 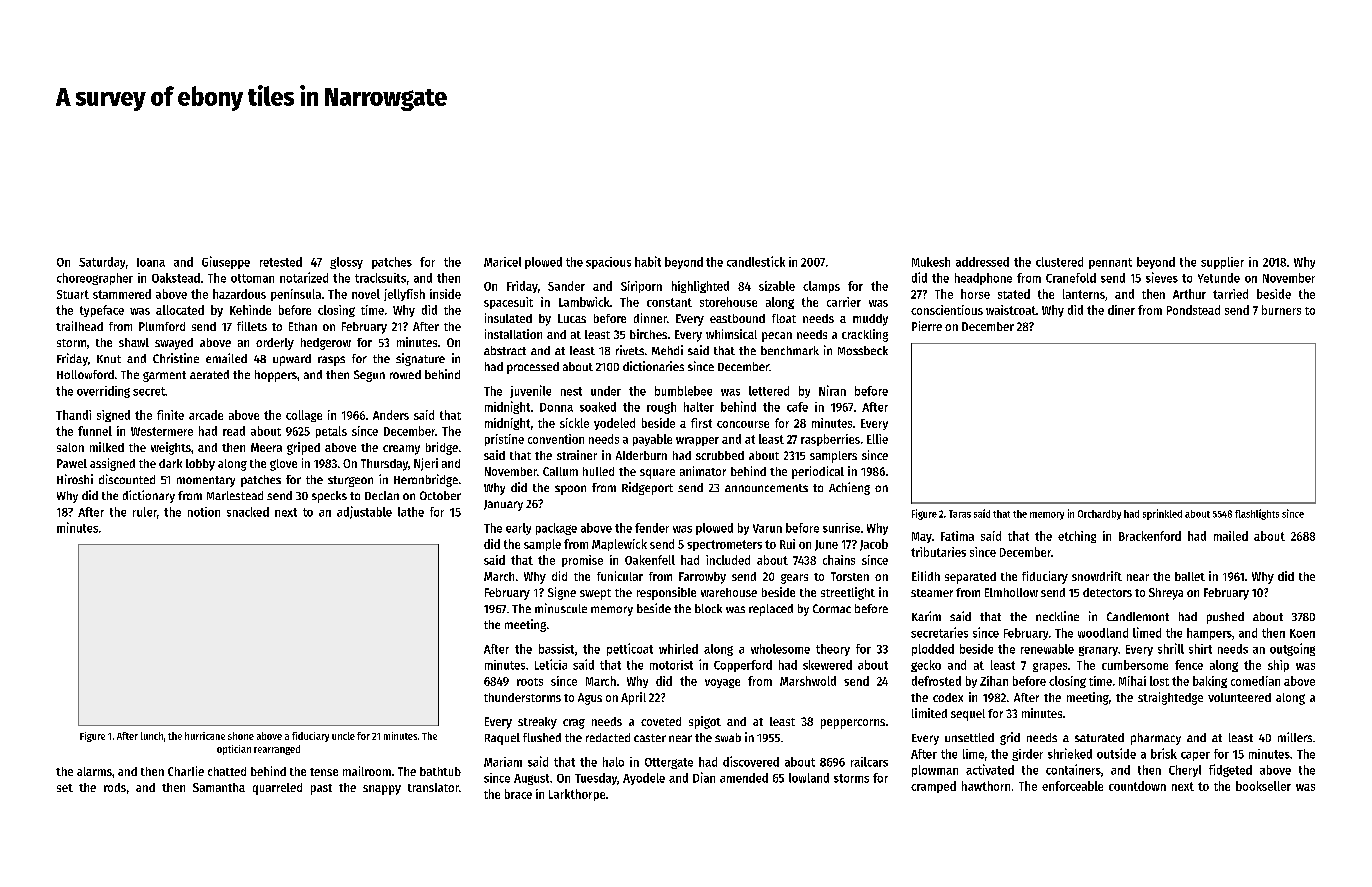 What do you see at coordinates (648, 334) in the image?
I see `birches` at bounding box center [648, 334].
